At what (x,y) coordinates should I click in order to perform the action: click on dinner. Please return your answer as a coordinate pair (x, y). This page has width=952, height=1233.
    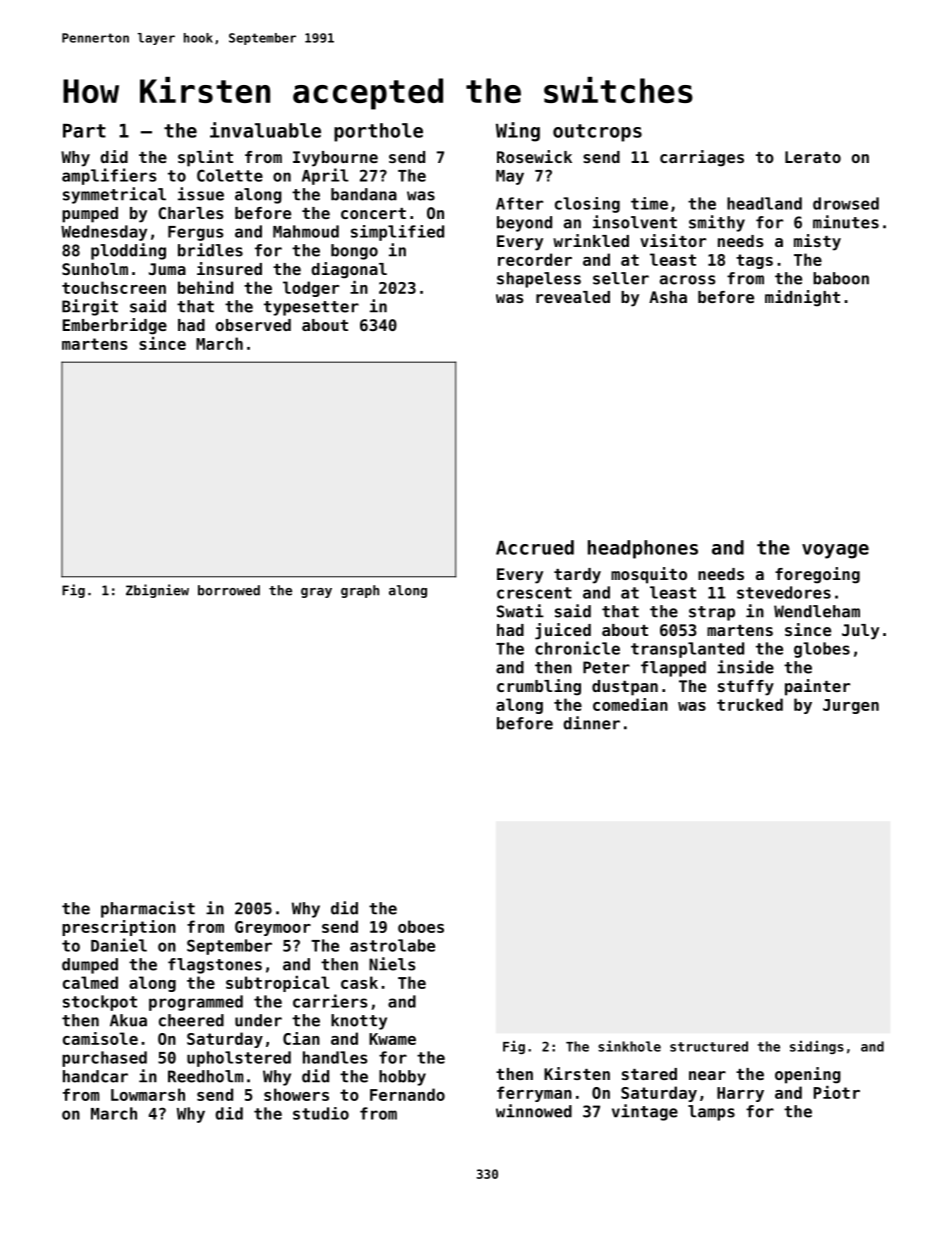
    Looking at the image, I should click on (591, 723).
